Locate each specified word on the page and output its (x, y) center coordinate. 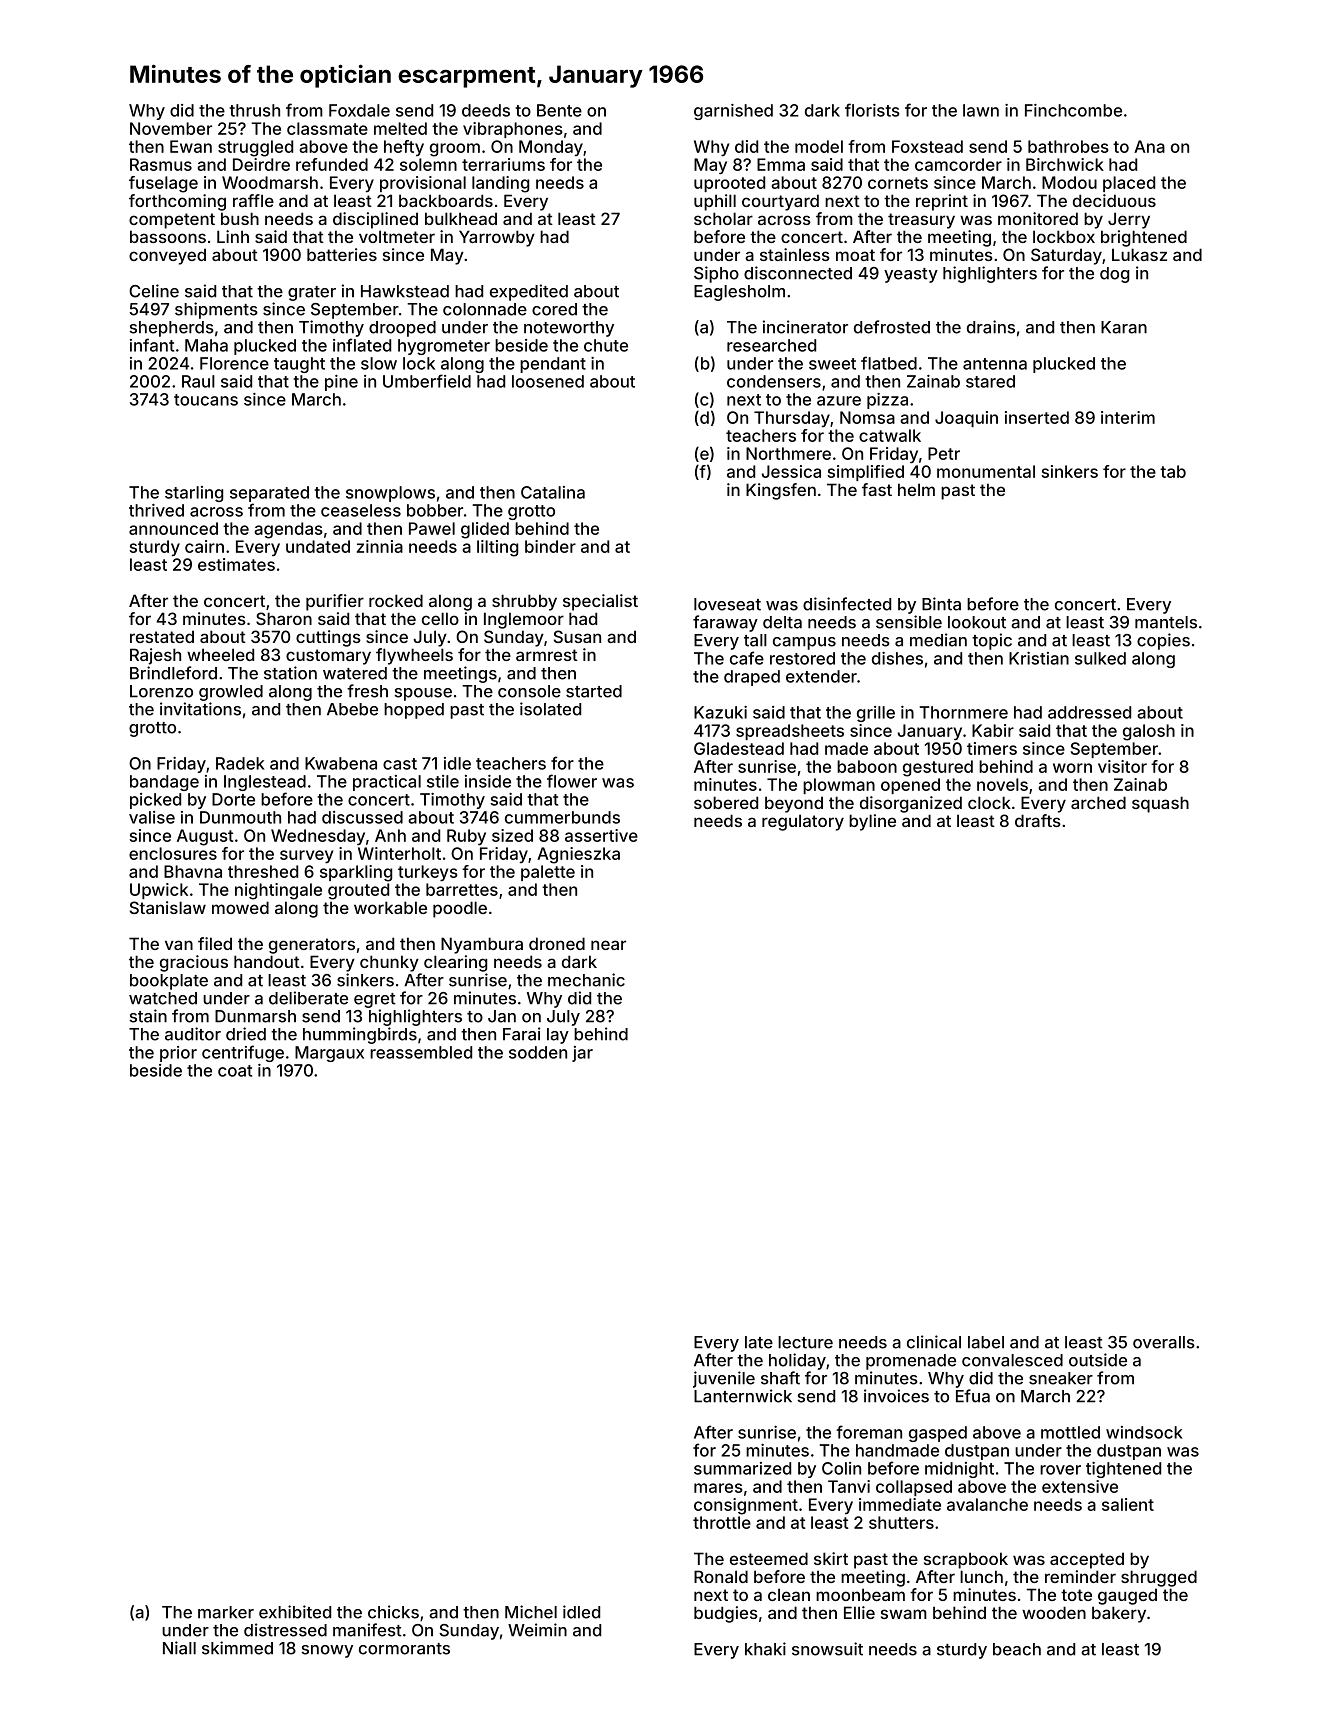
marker (226, 1612)
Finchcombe (1073, 110)
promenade (911, 1362)
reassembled (421, 1052)
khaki (765, 1649)
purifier (335, 602)
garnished (733, 112)
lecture (805, 1342)
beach (1017, 1649)
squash (1160, 804)
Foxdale (359, 110)
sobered (726, 802)
